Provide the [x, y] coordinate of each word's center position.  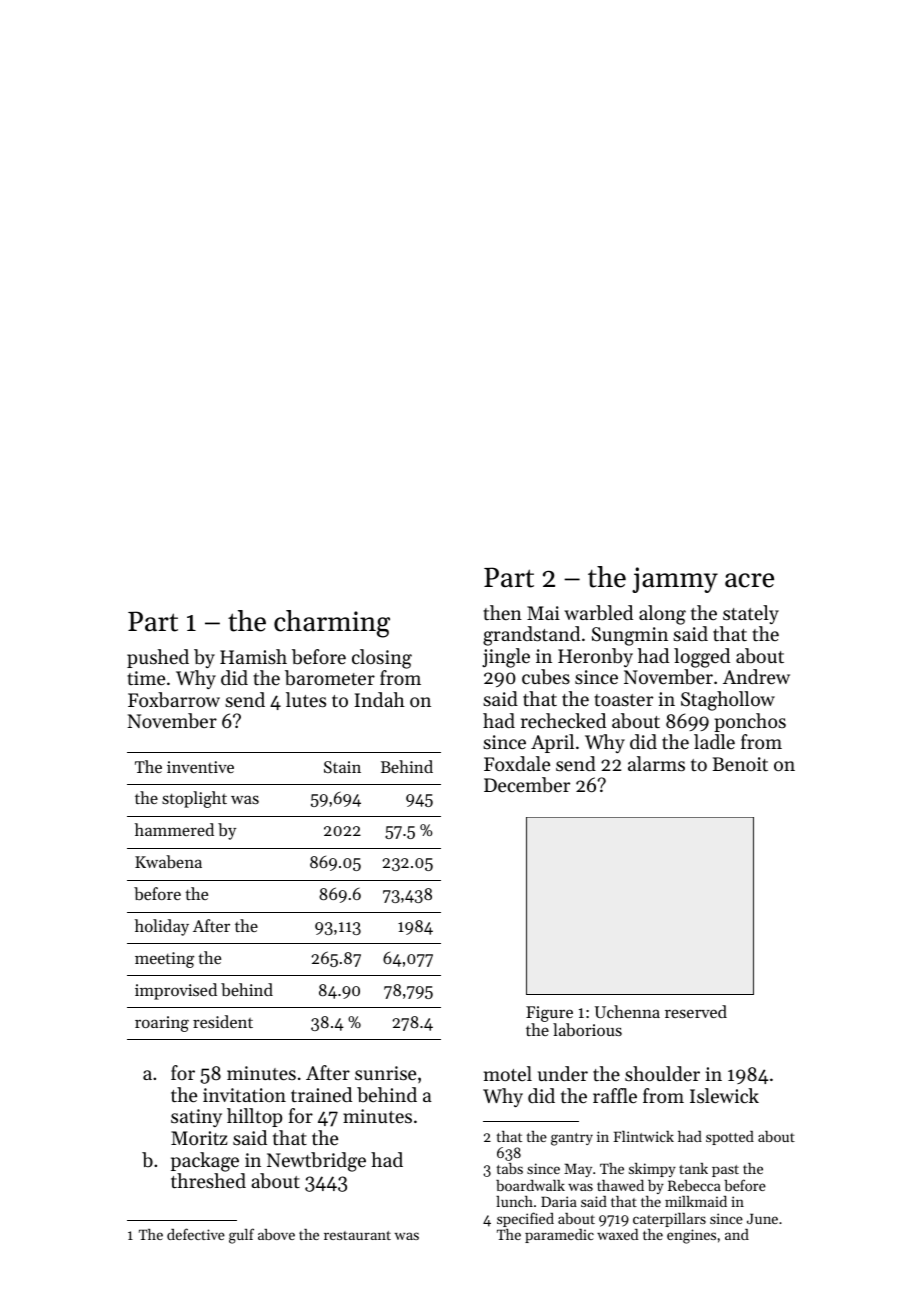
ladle [714, 741]
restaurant [357, 1235]
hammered [174, 829]
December [527, 785]
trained [321, 1094]
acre [749, 580]
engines [691, 1236]
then [503, 612]
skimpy [652, 1170]
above [276, 1234]
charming [332, 624]
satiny [196, 1118]
